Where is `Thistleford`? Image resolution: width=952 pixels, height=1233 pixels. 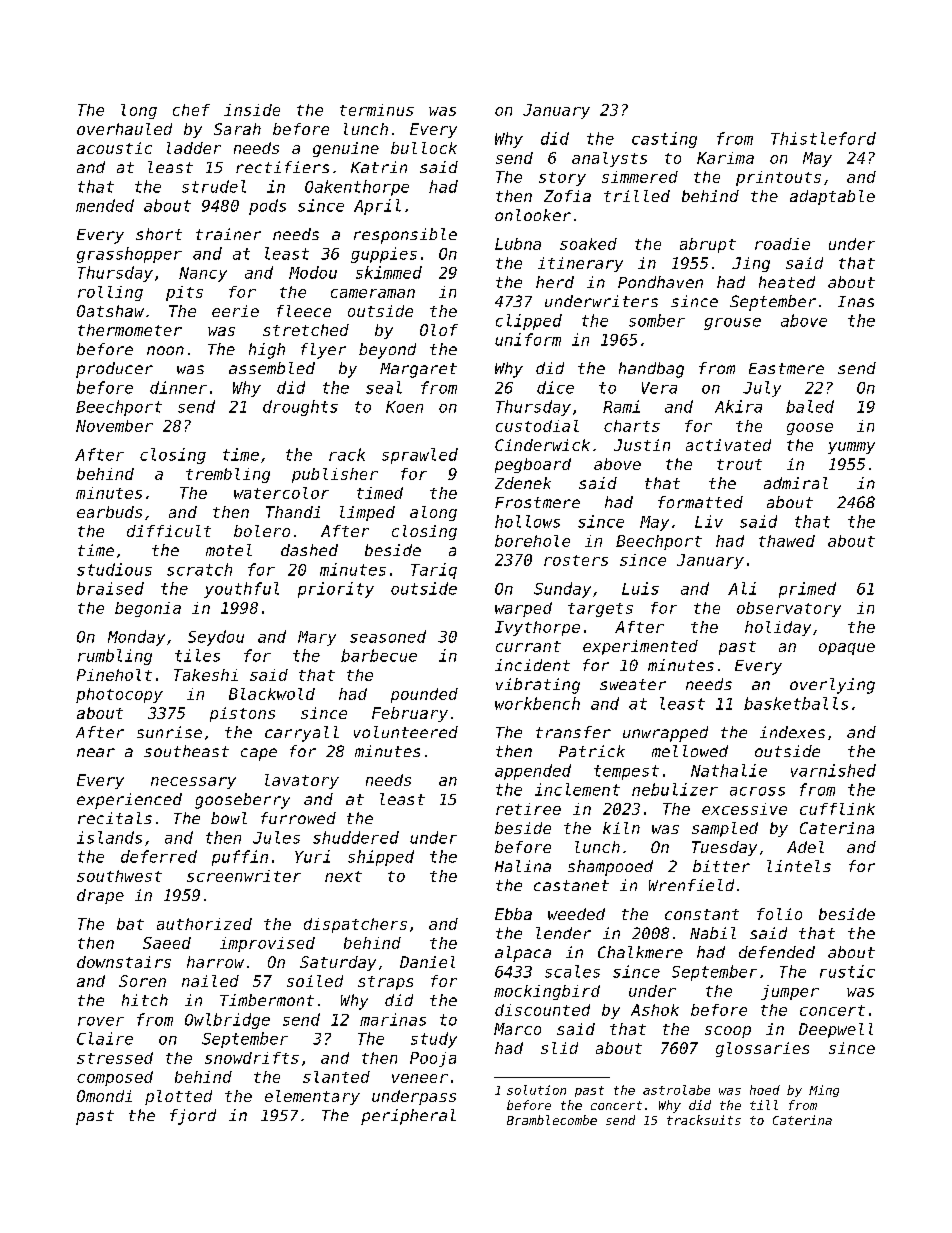
Thistleford is located at coordinates (823, 138).
